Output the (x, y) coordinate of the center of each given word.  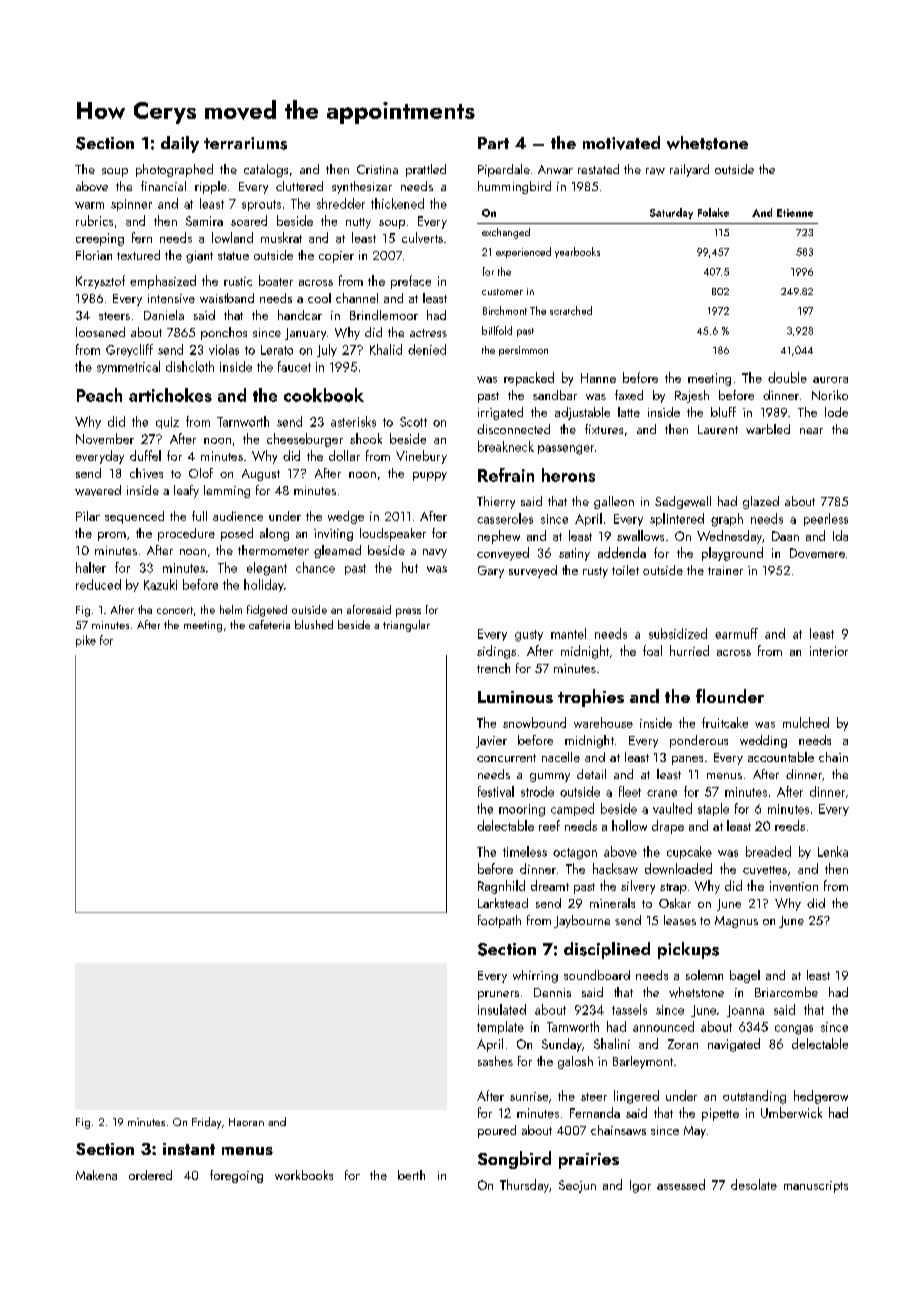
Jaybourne (582, 921)
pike (86, 641)
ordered (150, 1175)
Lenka (833, 851)
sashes (495, 1061)
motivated (621, 143)
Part (493, 143)
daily (180, 144)
